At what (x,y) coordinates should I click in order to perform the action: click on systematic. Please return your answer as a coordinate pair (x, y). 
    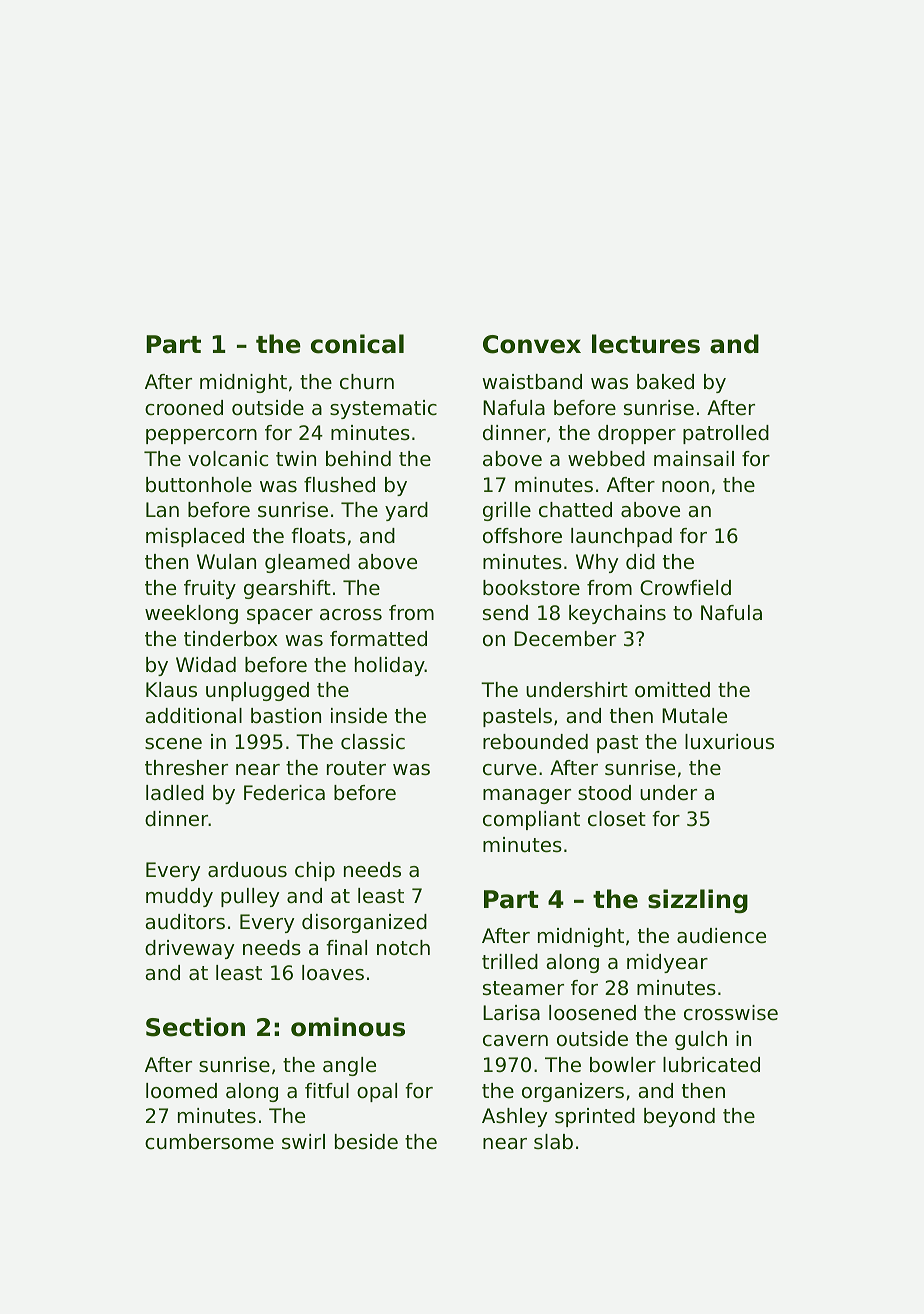
    Looking at the image, I should click on (383, 409).
